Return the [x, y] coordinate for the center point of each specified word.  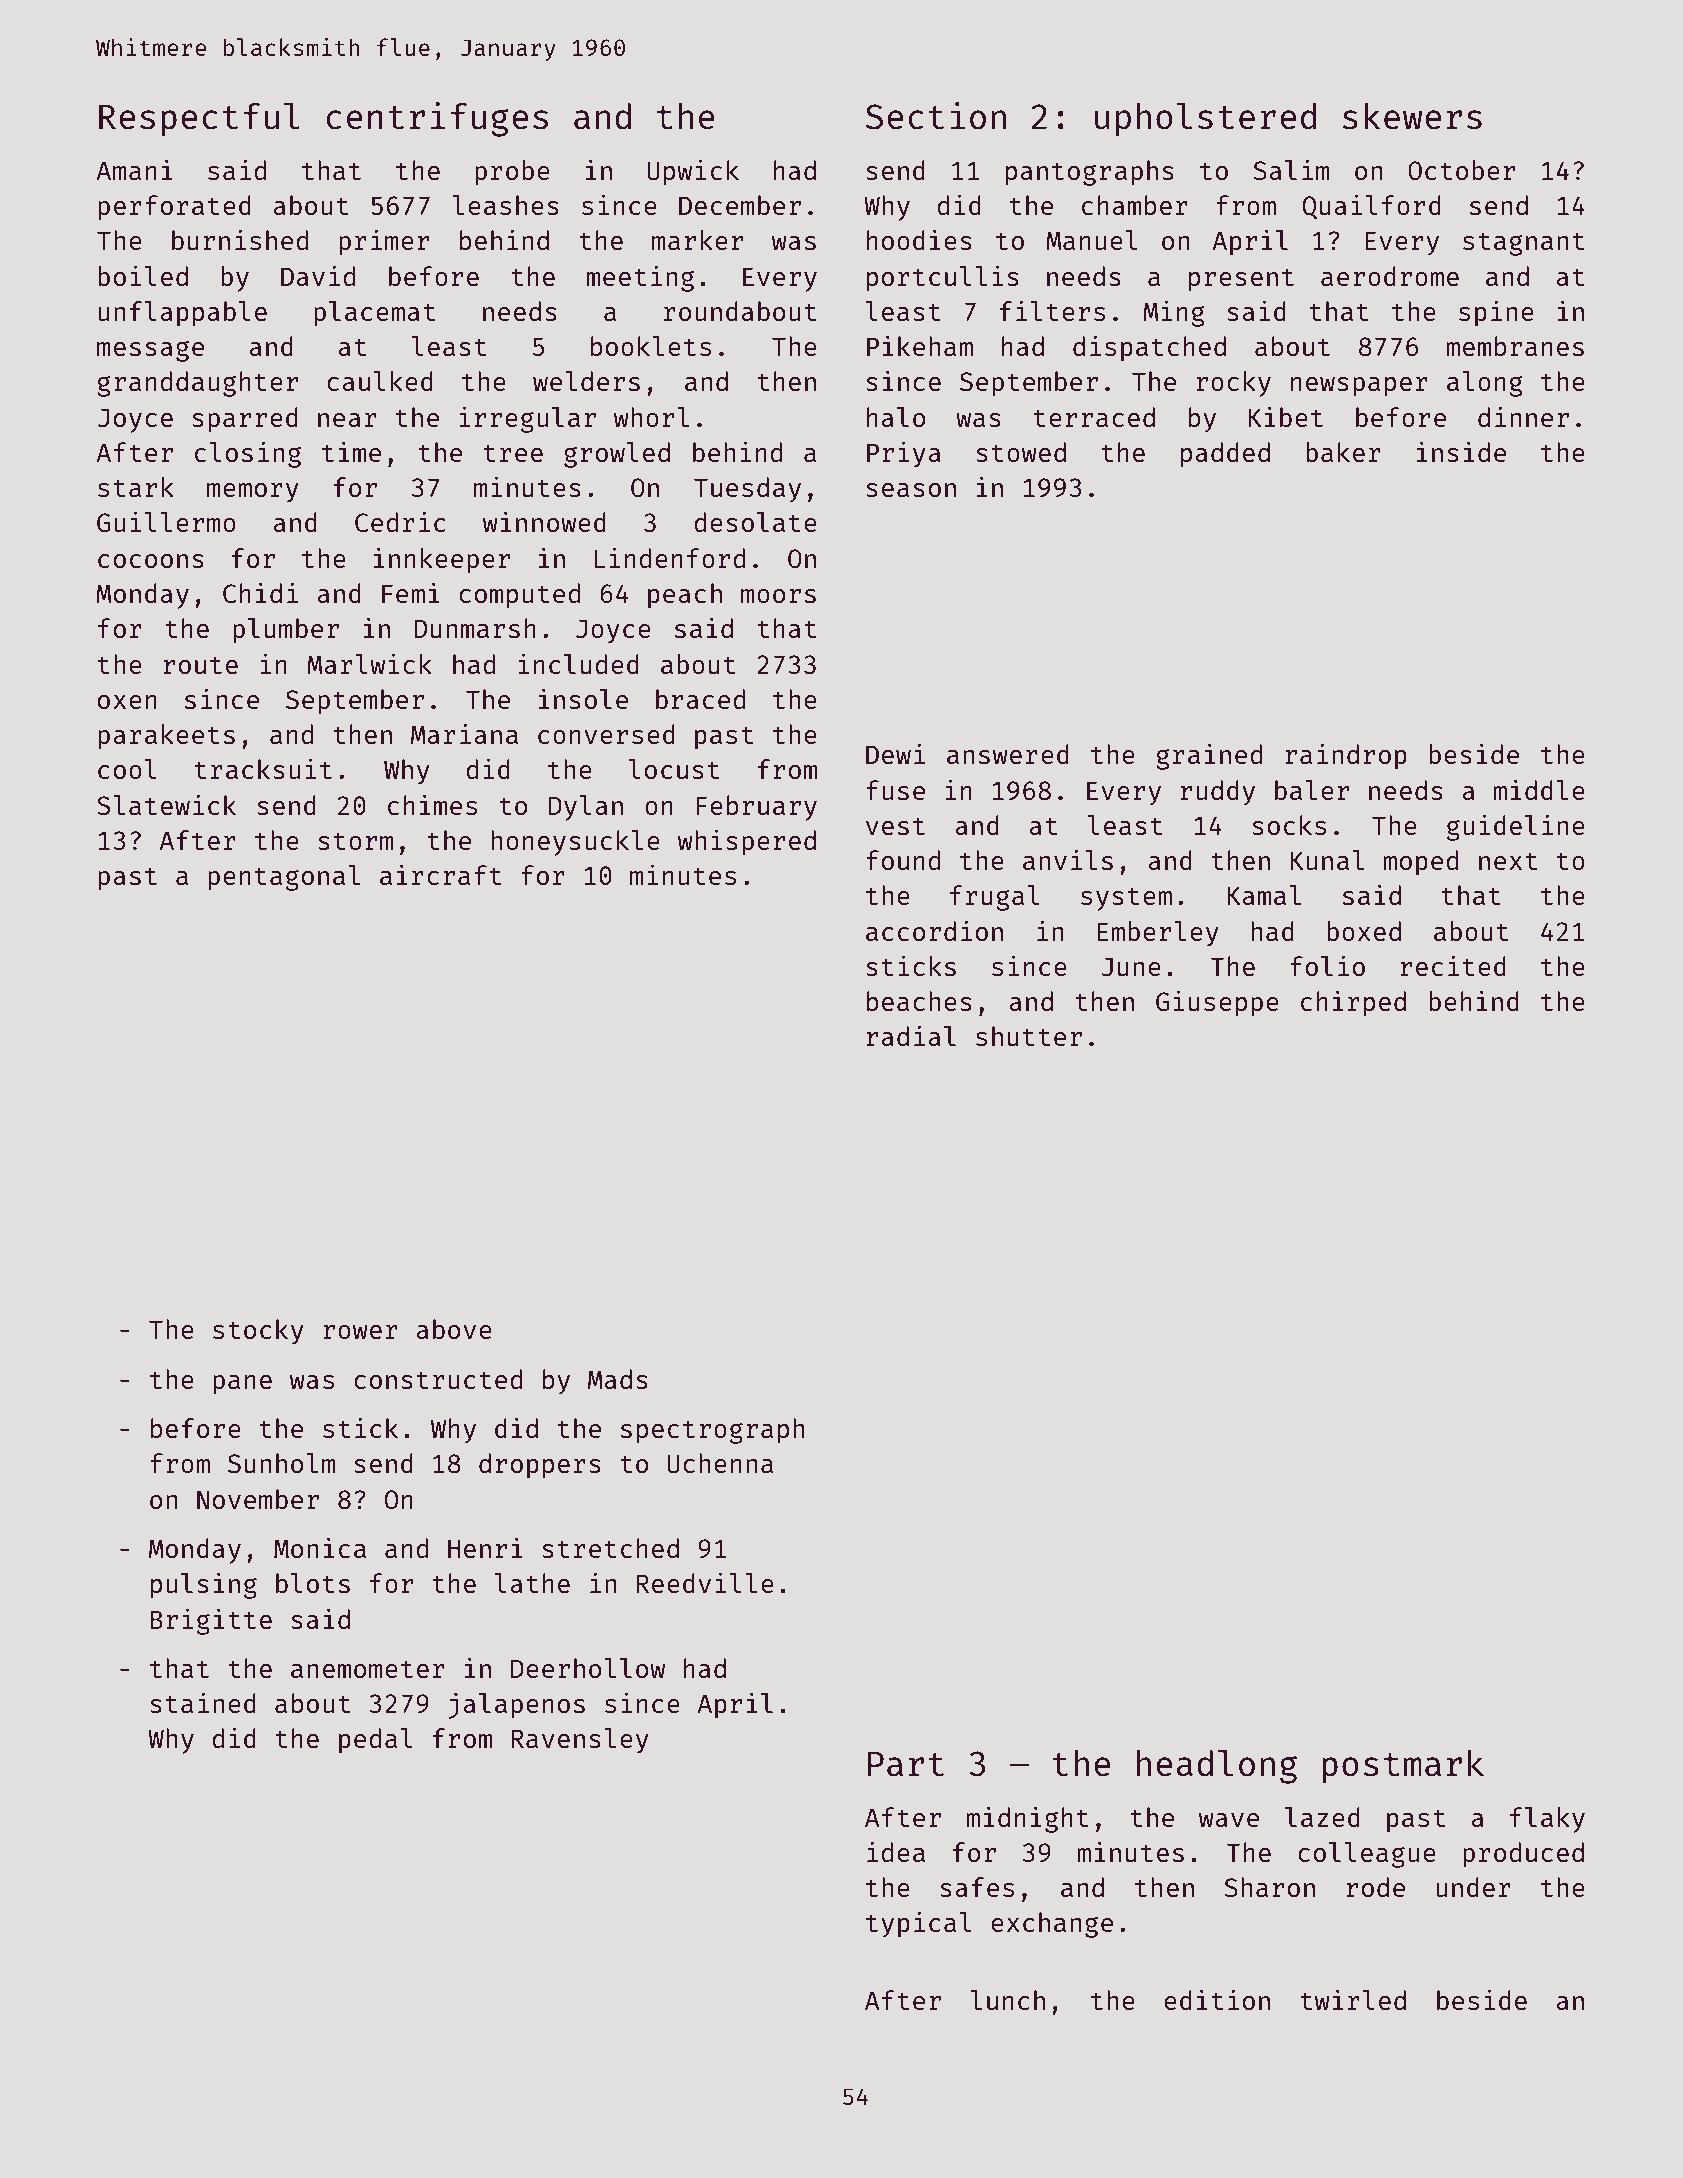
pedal [376, 1741]
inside [1461, 451]
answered [1008, 754]
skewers [1412, 116]
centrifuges [437, 119]
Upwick [693, 172]
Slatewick [166, 804]
